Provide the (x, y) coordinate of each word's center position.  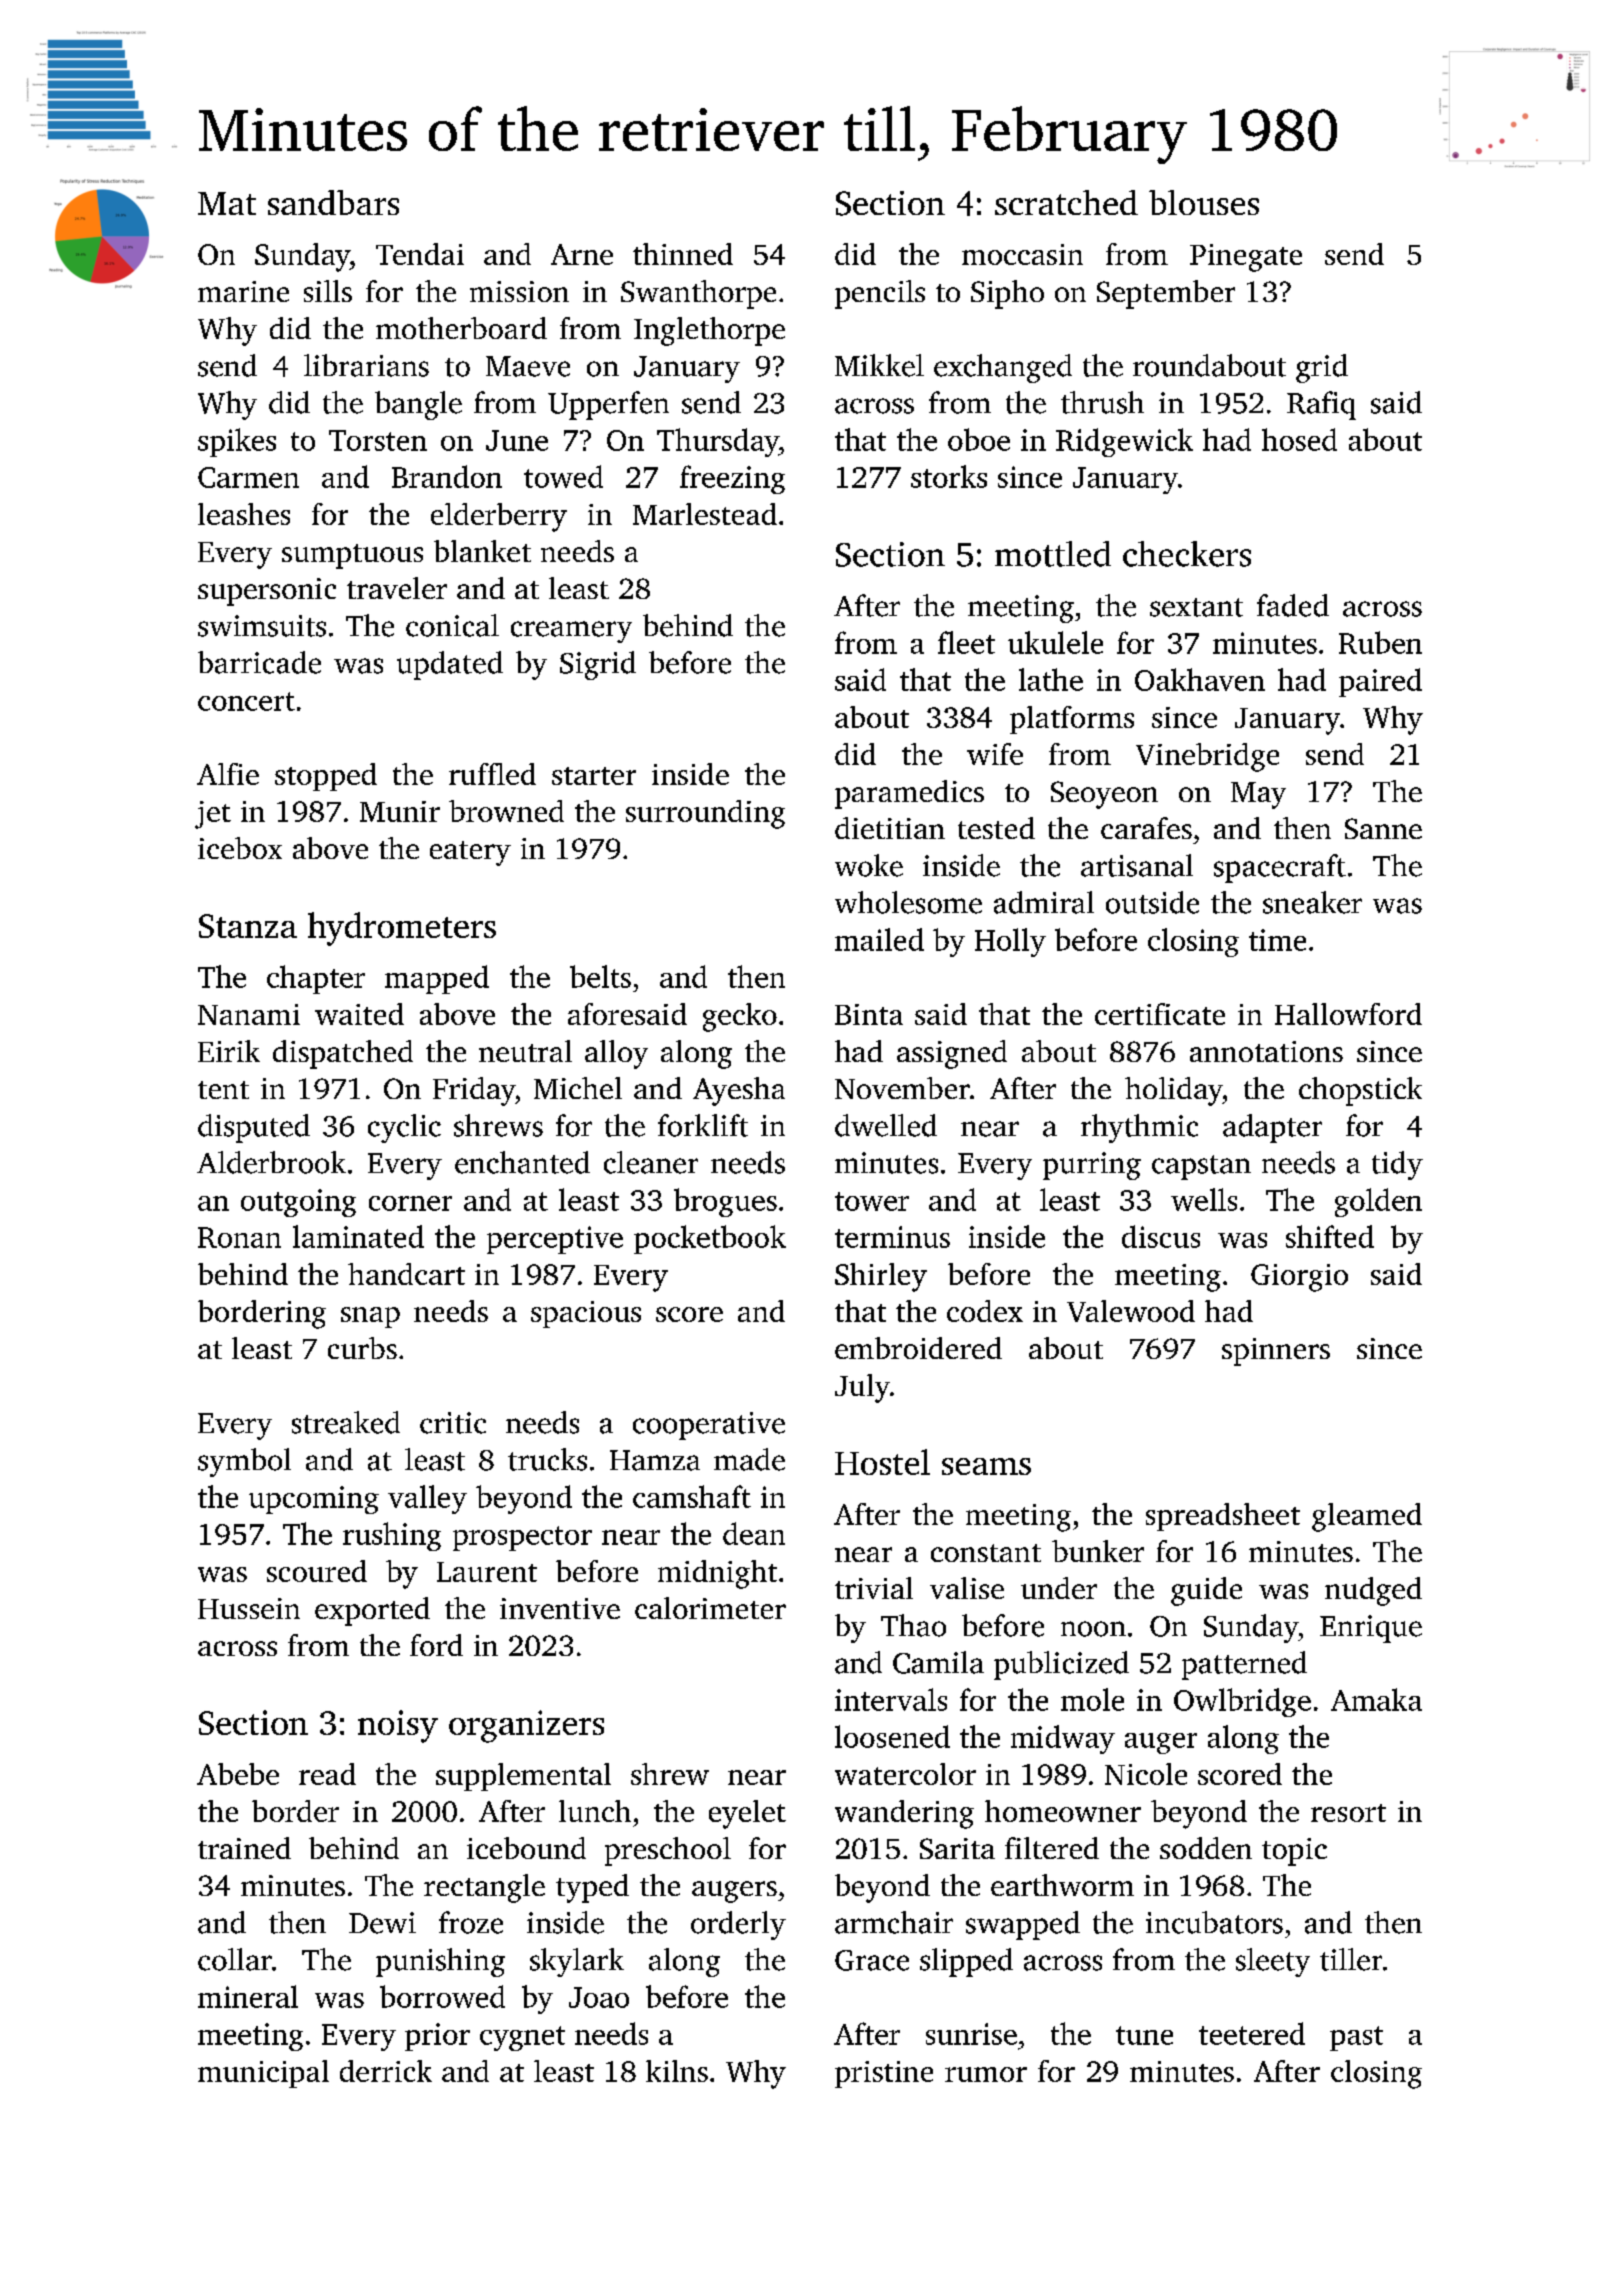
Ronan (239, 1237)
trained (244, 1848)
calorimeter (710, 1608)
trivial (874, 1588)
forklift (703, 1125)
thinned (683, 254)
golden (1378, 1202)
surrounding (705, 814)
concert (246, 701)
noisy (398, 1726)
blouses (1204, 202)
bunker (1098, 1551)
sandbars (333, 202)
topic (1294, 1852)
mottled (1053, 554)
